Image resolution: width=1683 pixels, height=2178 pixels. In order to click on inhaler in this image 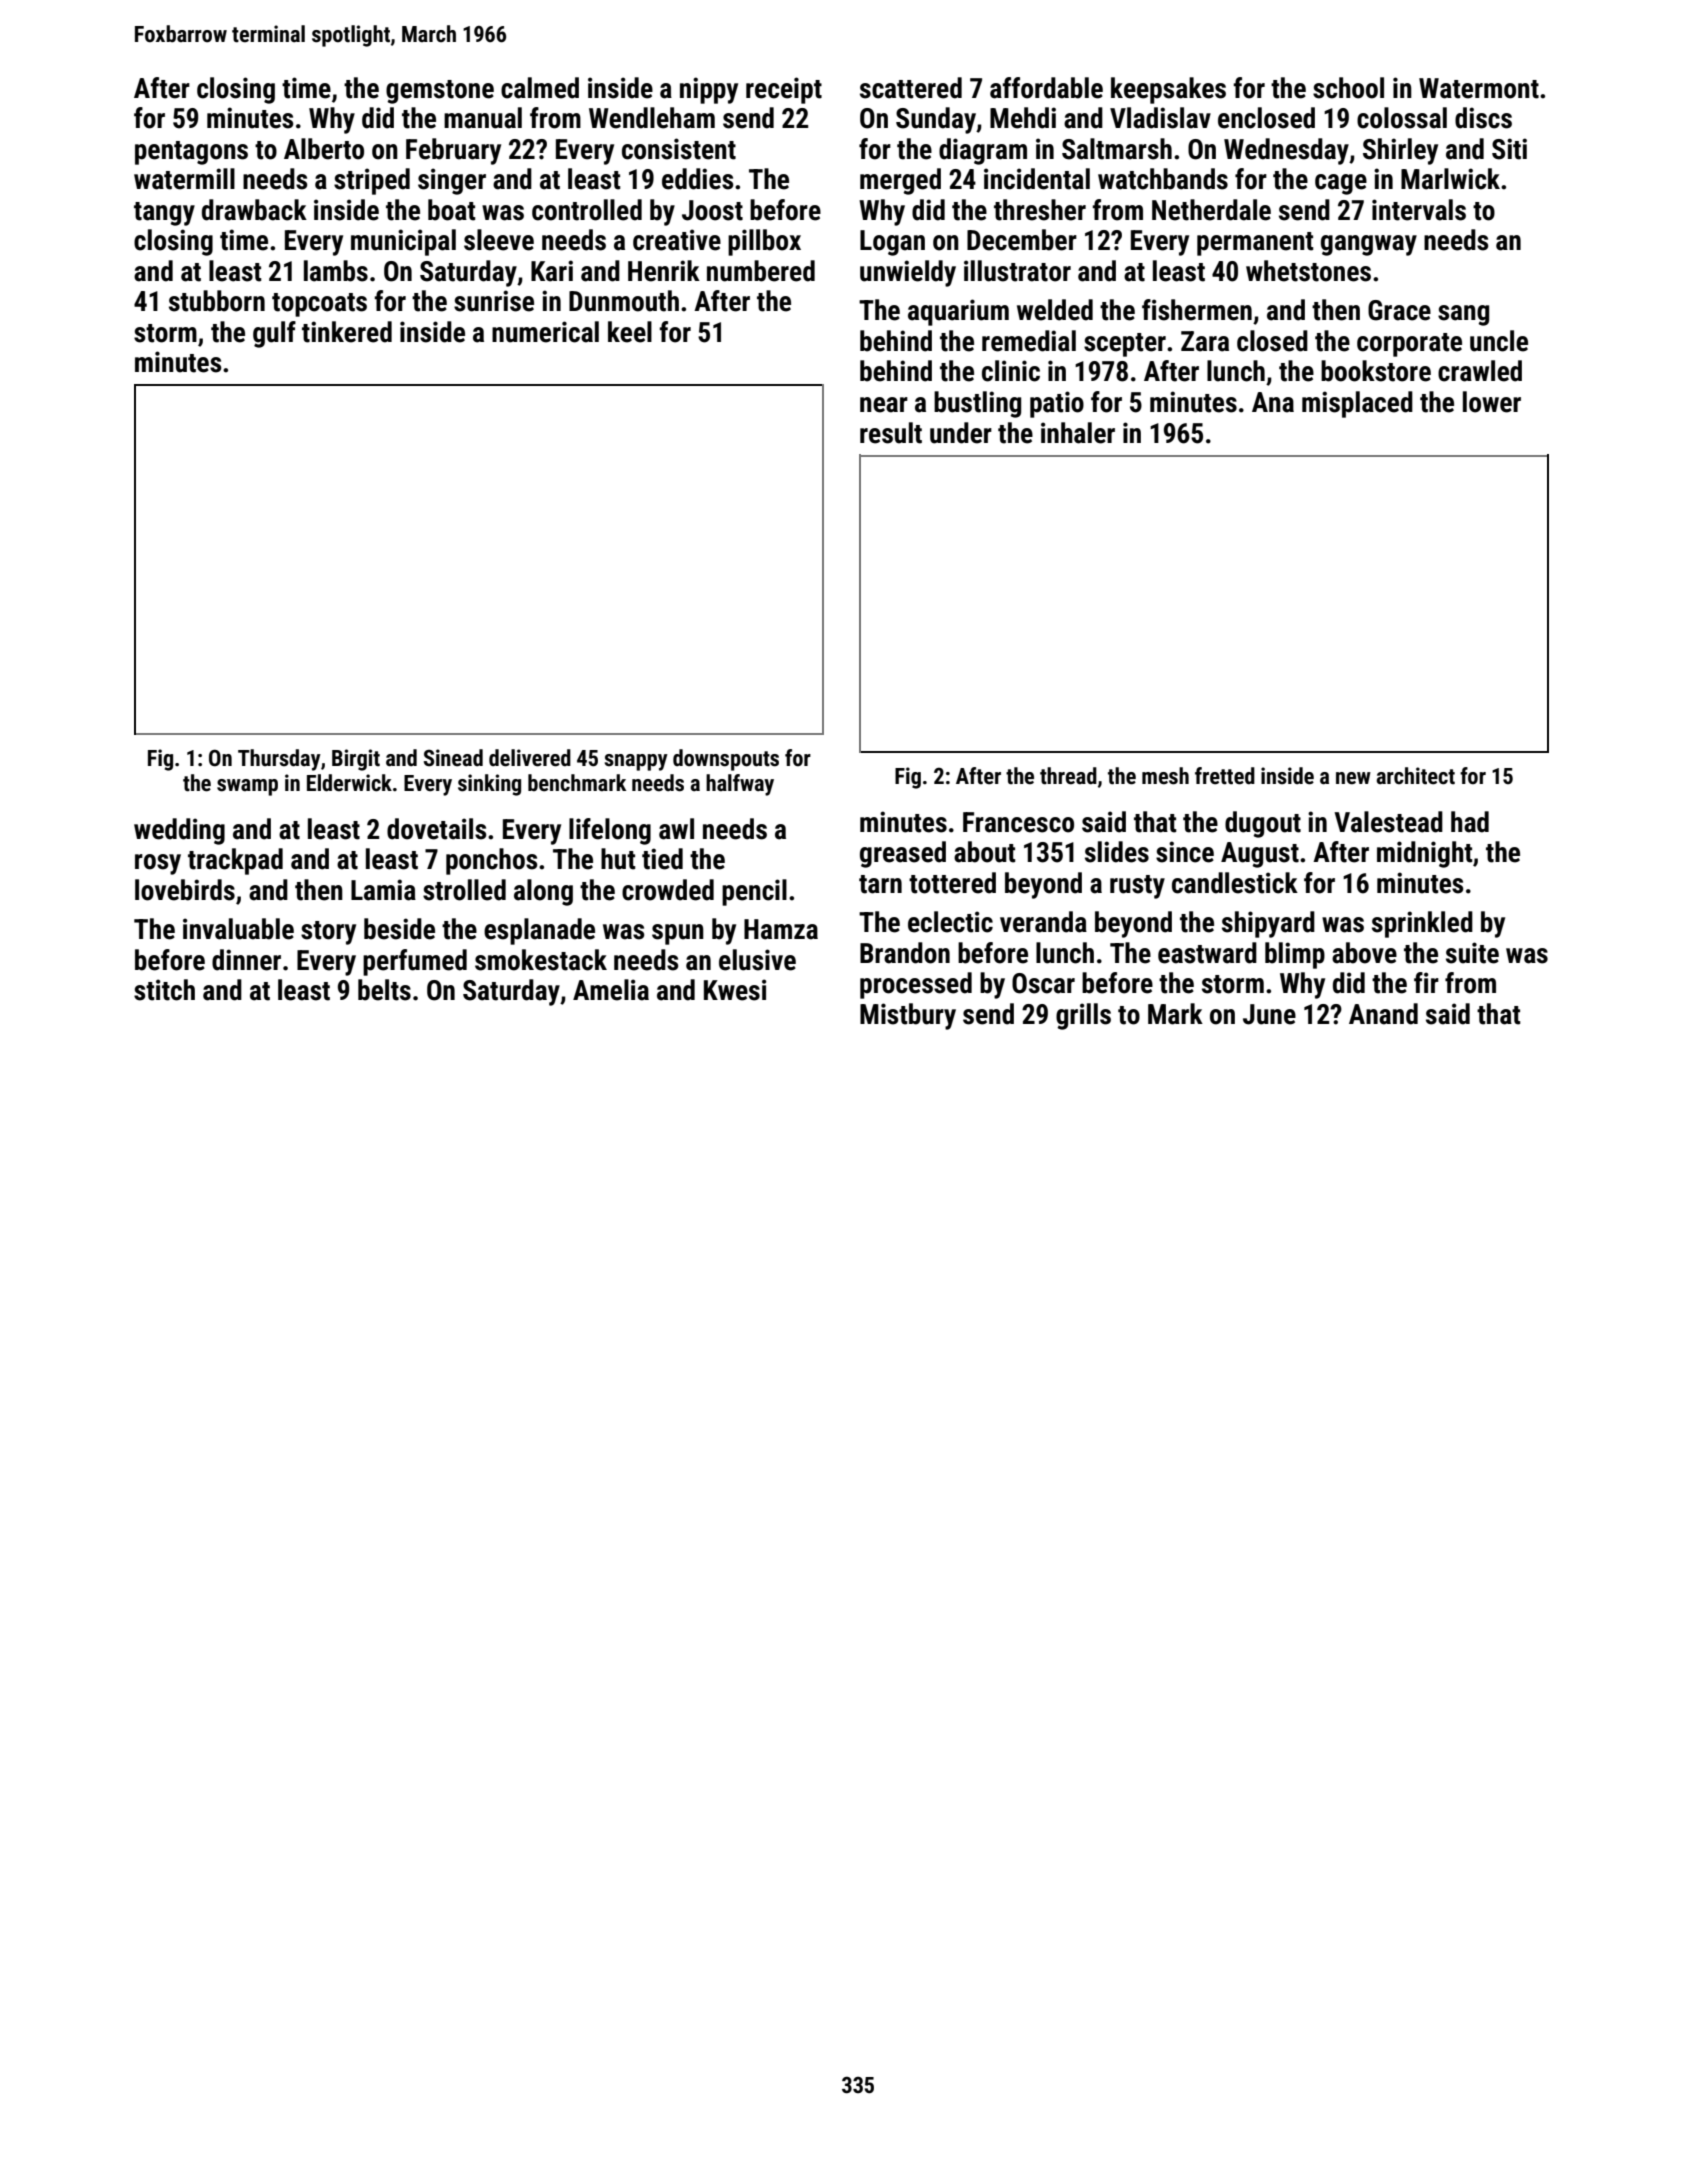, I will do `click(1078, 433)`.
